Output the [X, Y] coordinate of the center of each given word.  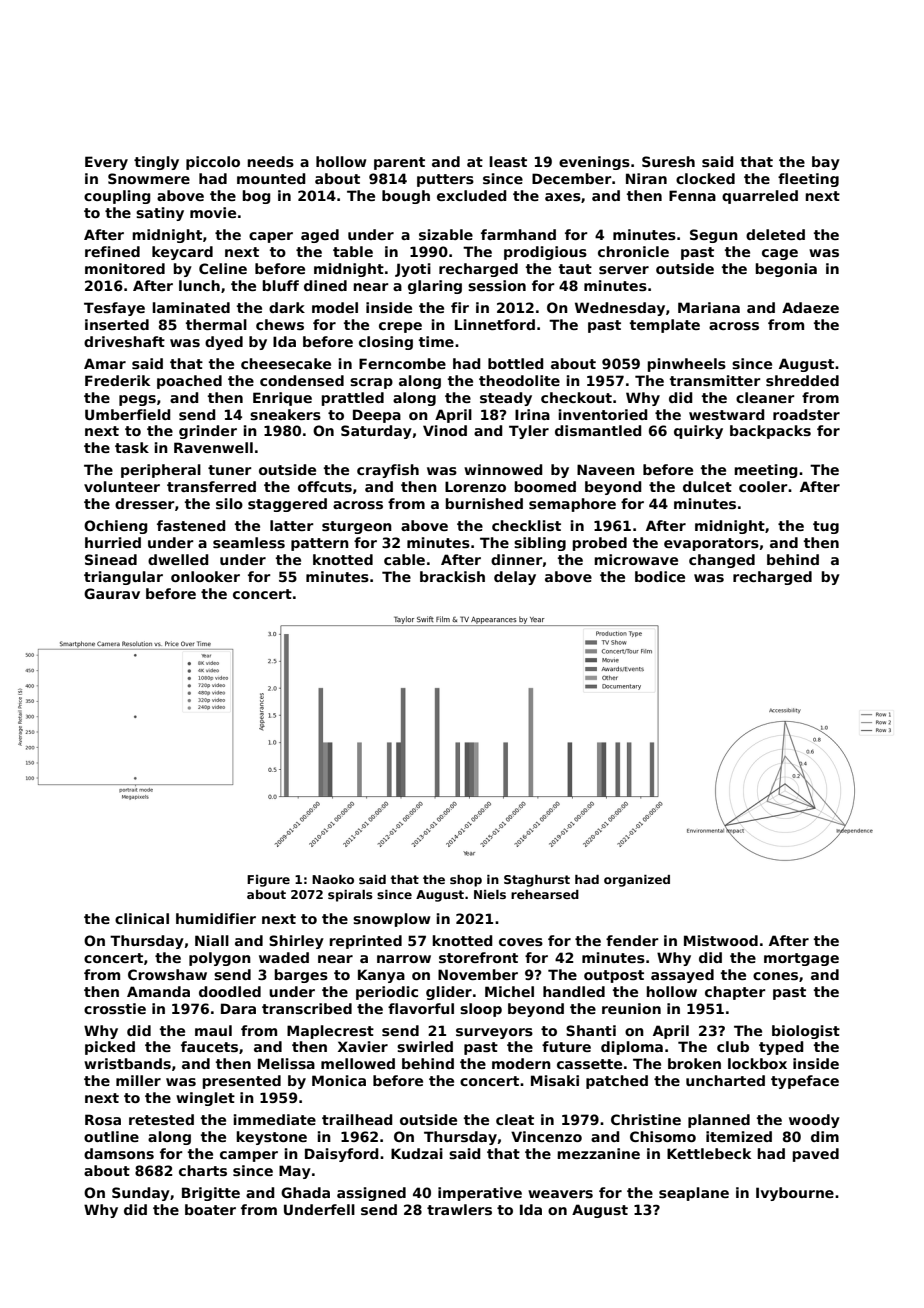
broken [694, 1063]
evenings [594, 163]
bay [826, 163]
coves [521, 942]
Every [106, 163]
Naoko [333, 879]
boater [210, 1209]
